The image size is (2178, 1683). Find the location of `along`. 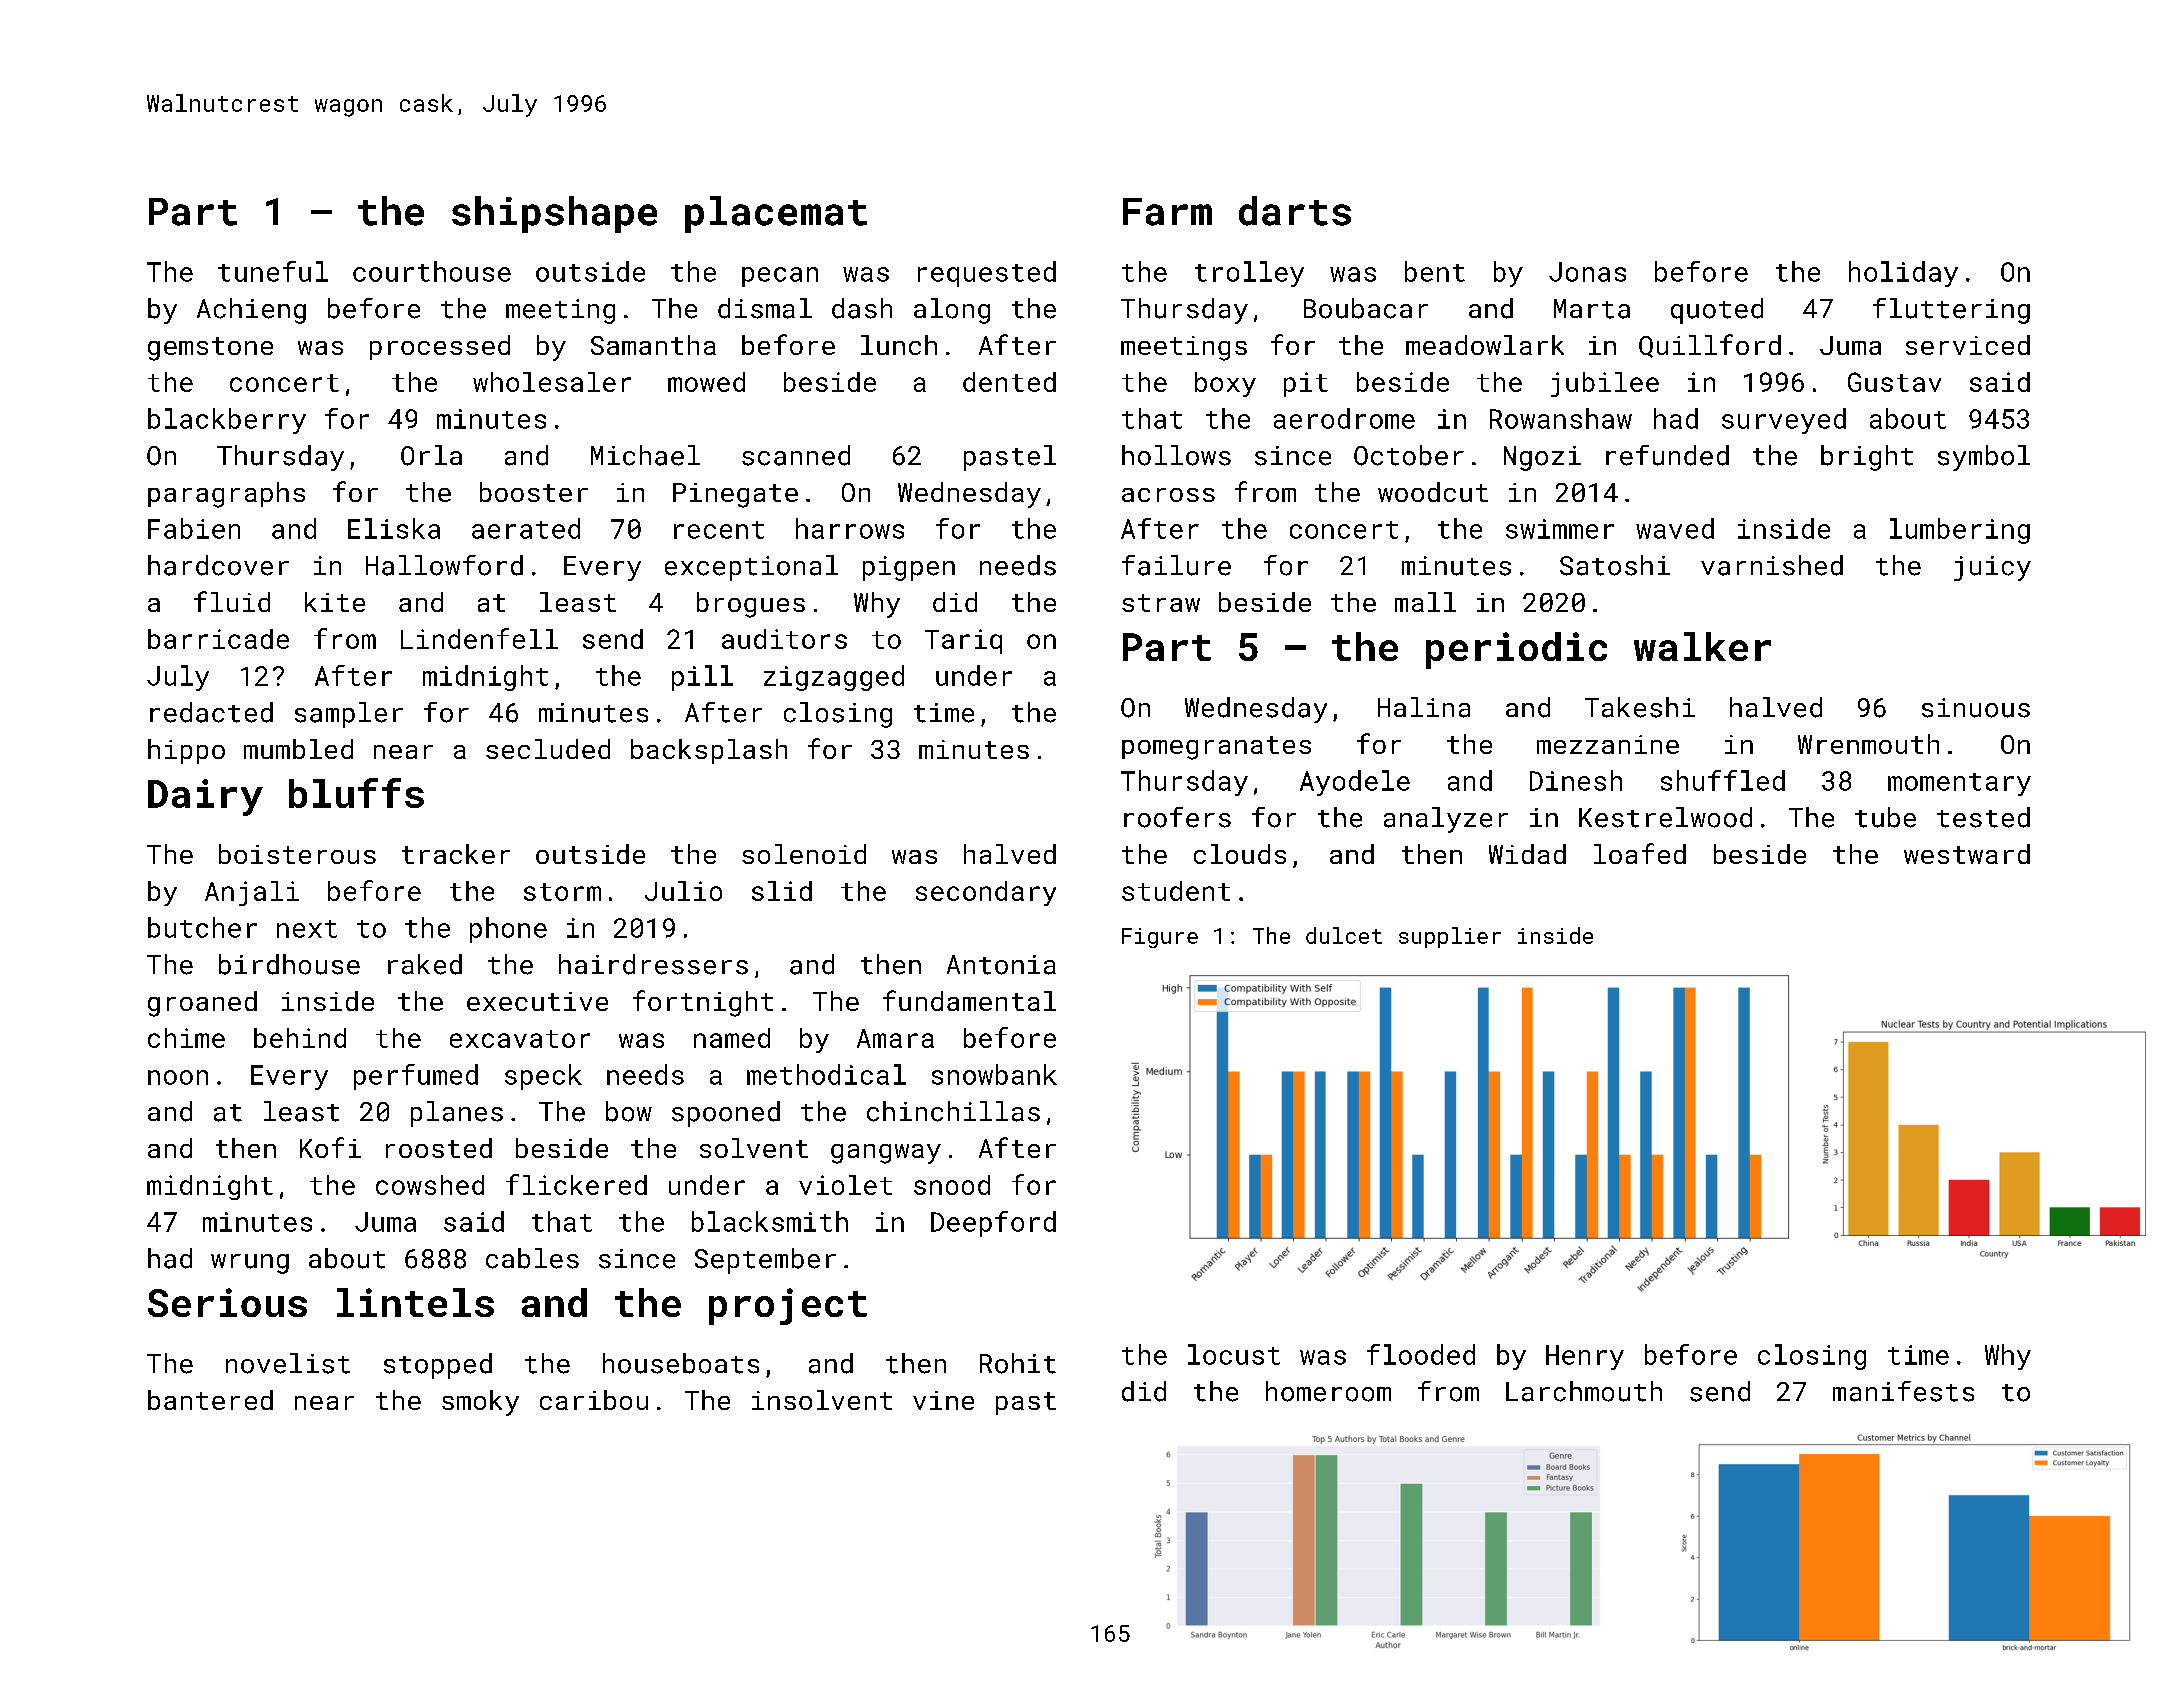

along is located at coordinates (952, 311).
